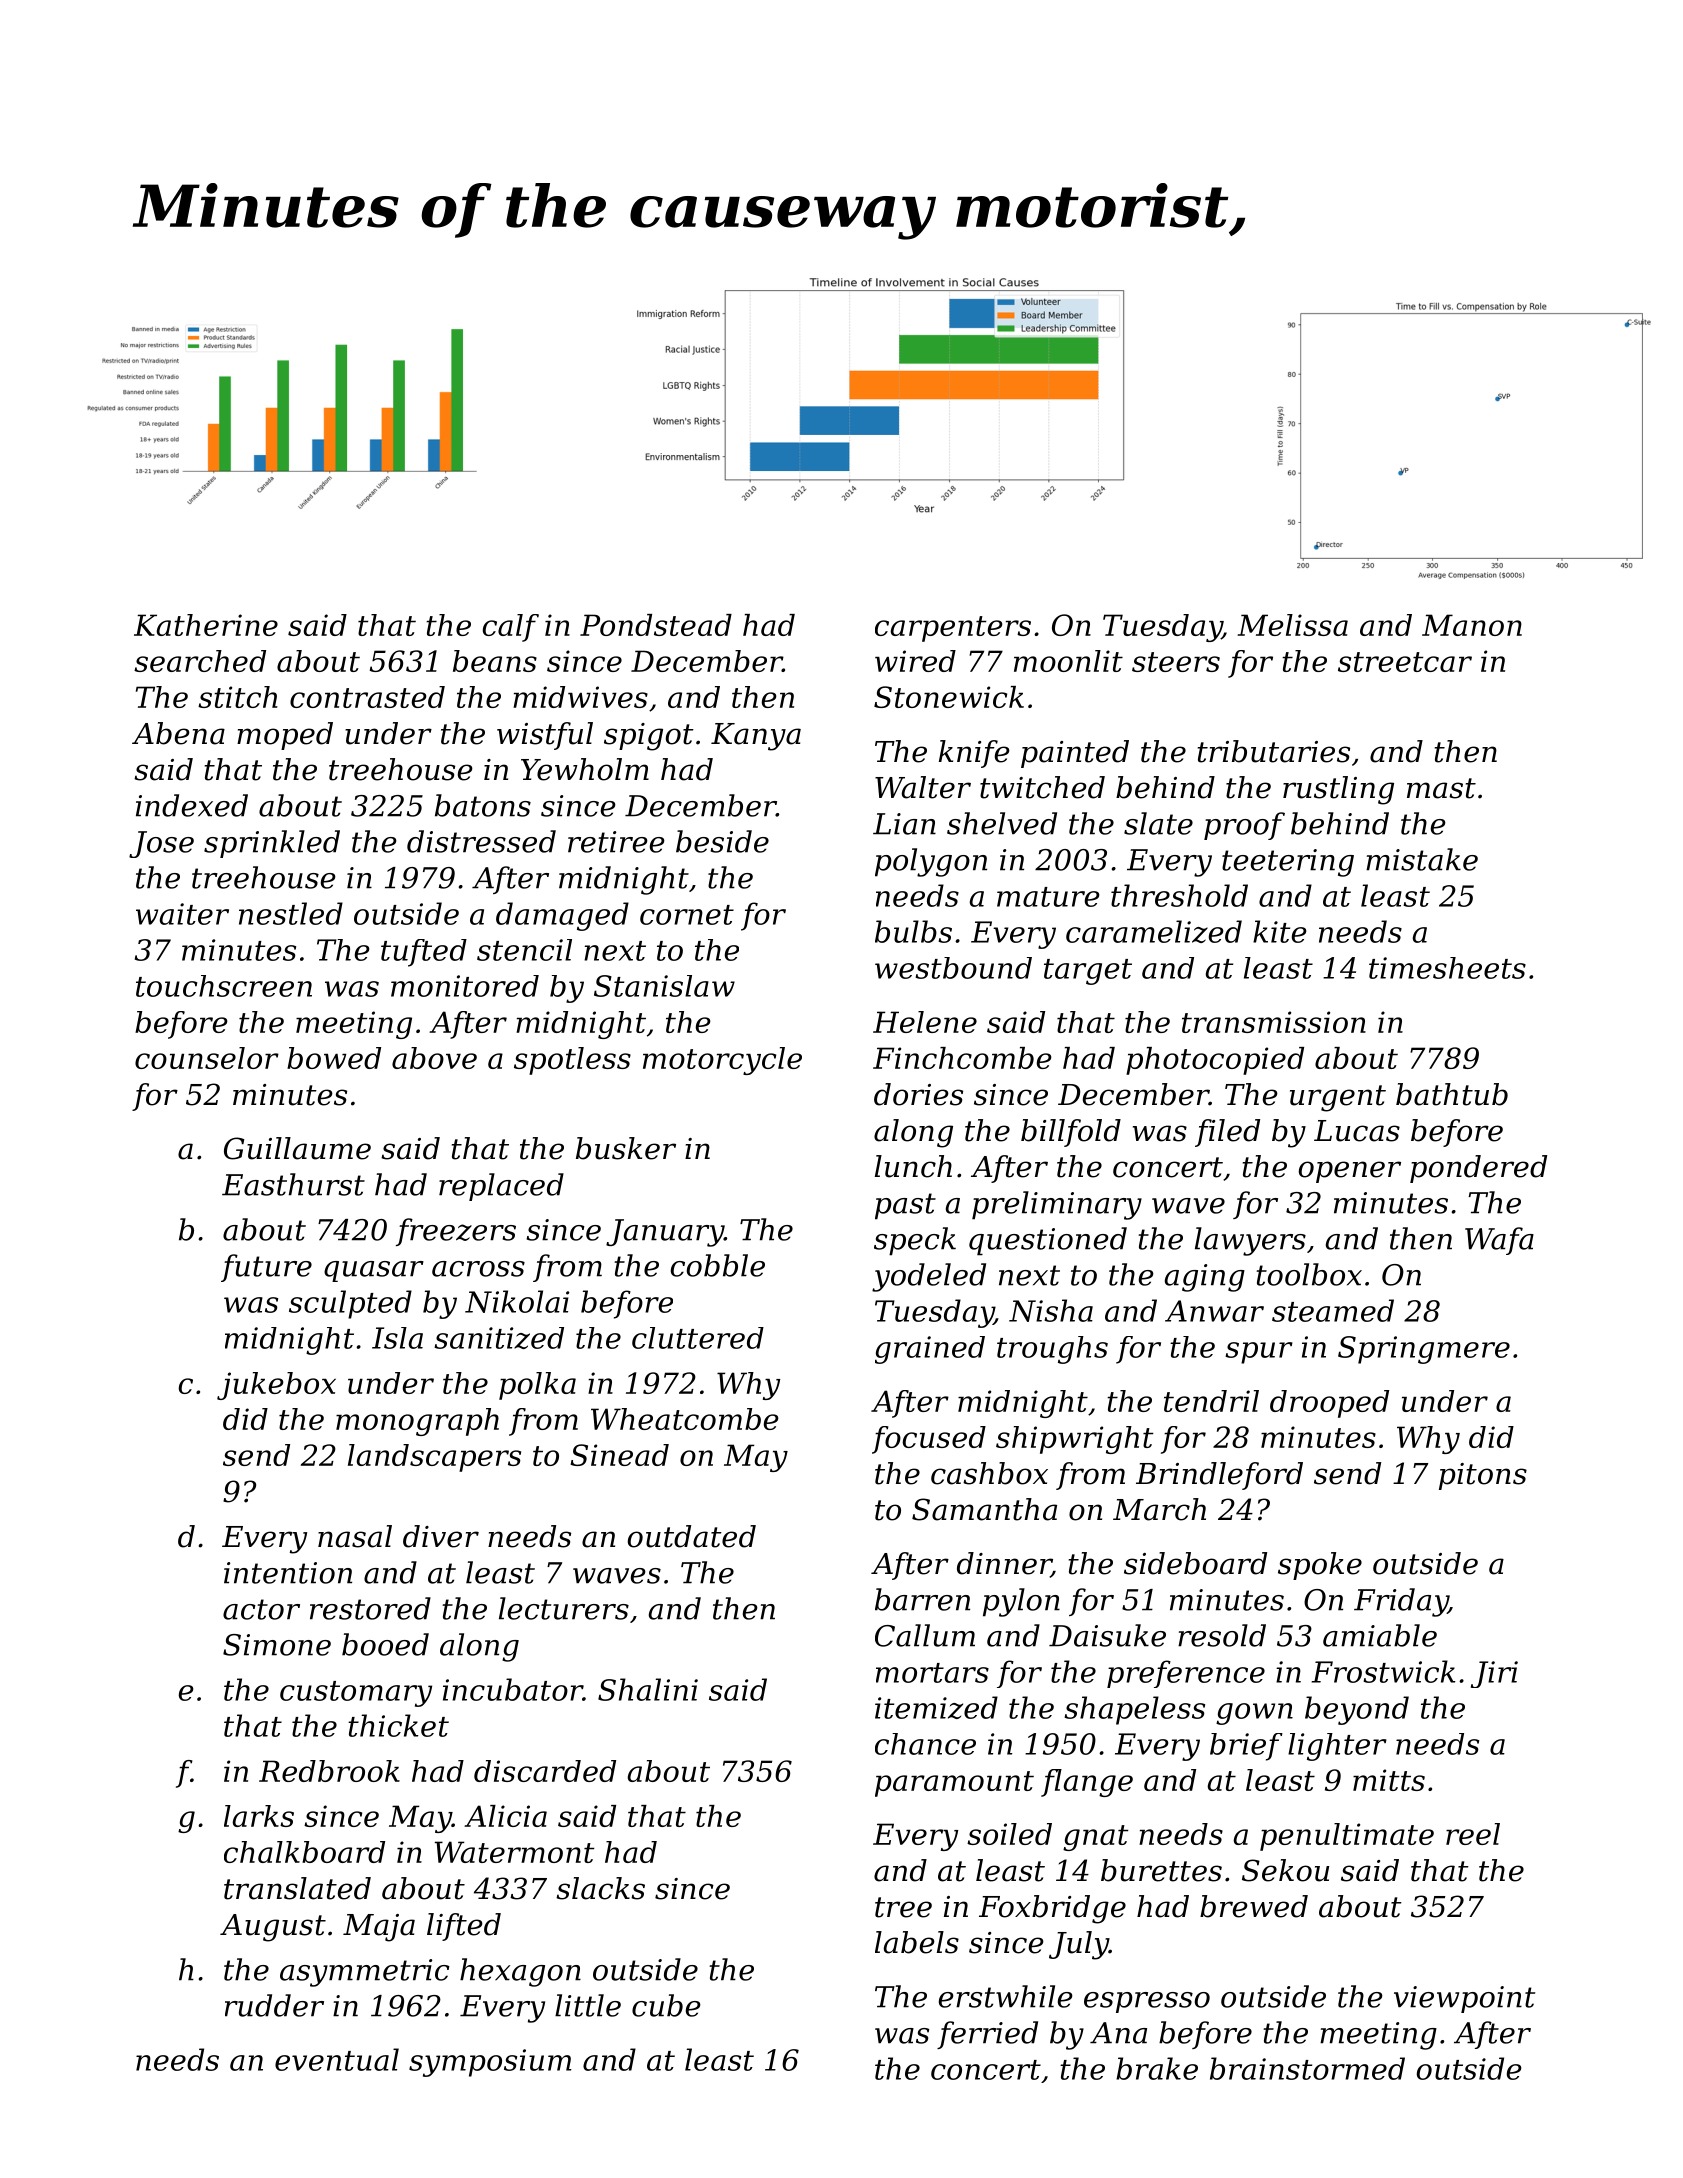  Describe the element at coordinates (1472, 625) in the screenshot. I see `Manon` at that location.
